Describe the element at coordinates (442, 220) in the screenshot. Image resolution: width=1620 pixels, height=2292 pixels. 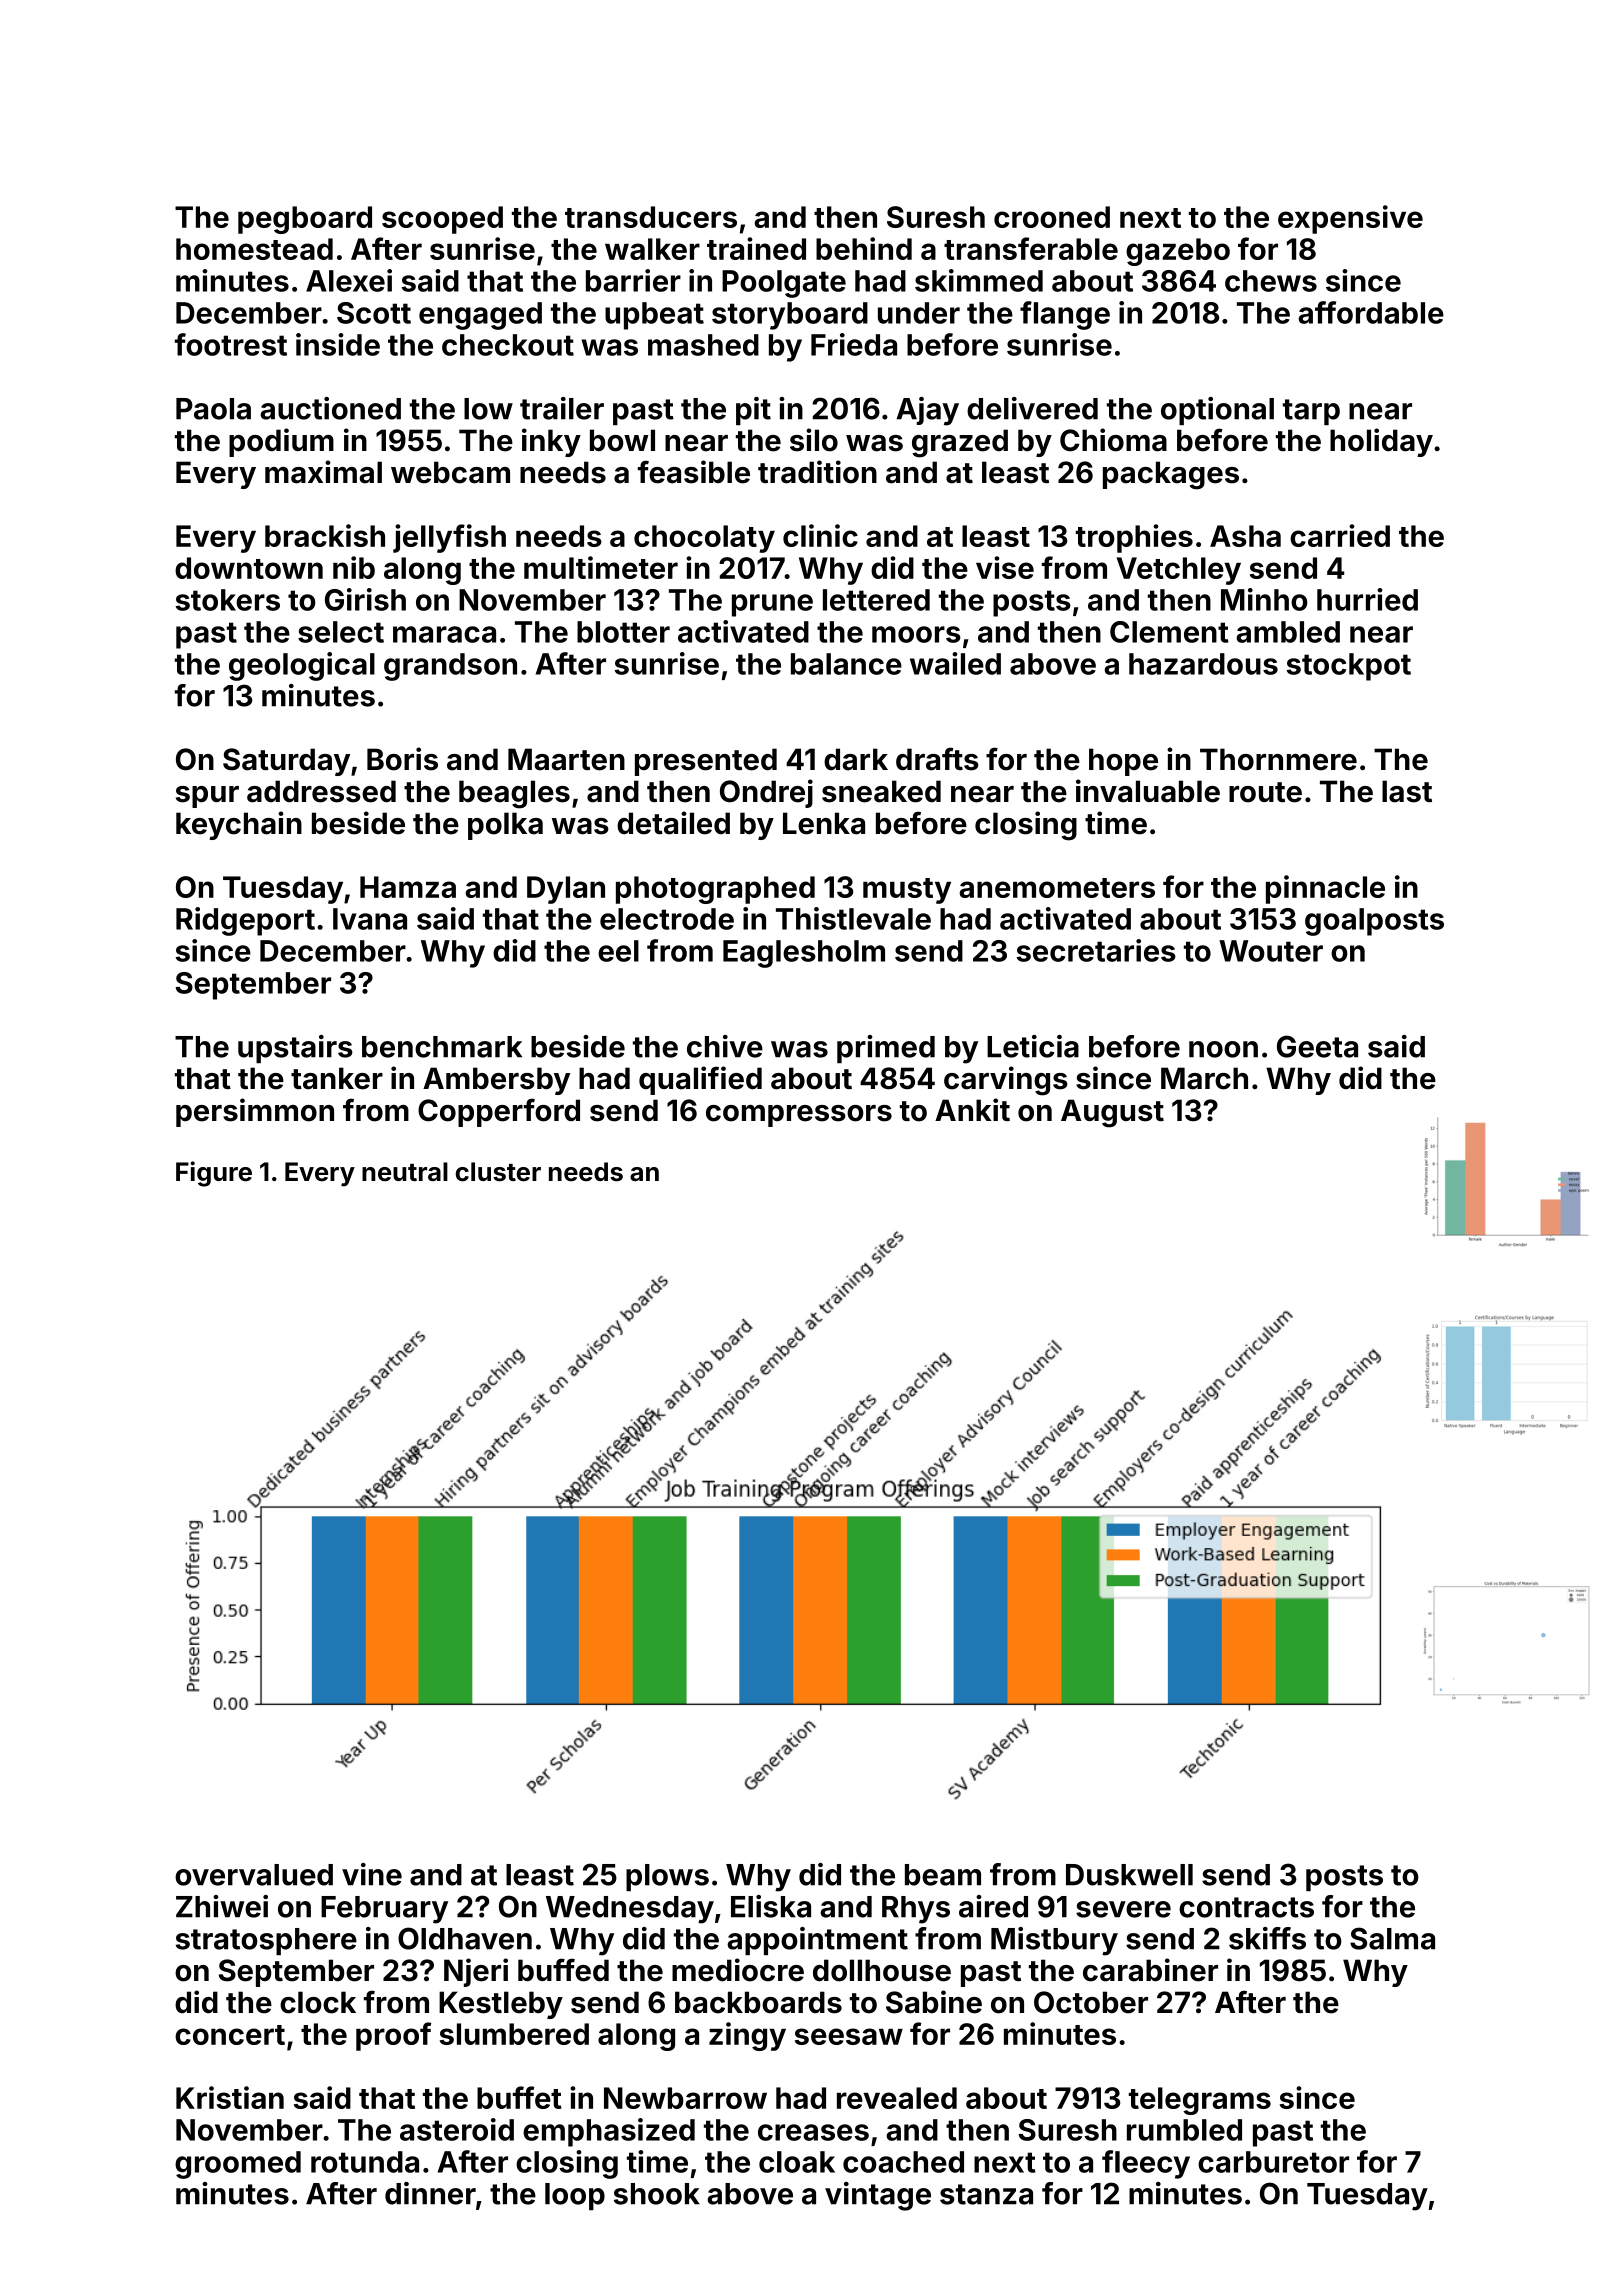
I see `scooped` at that location.
